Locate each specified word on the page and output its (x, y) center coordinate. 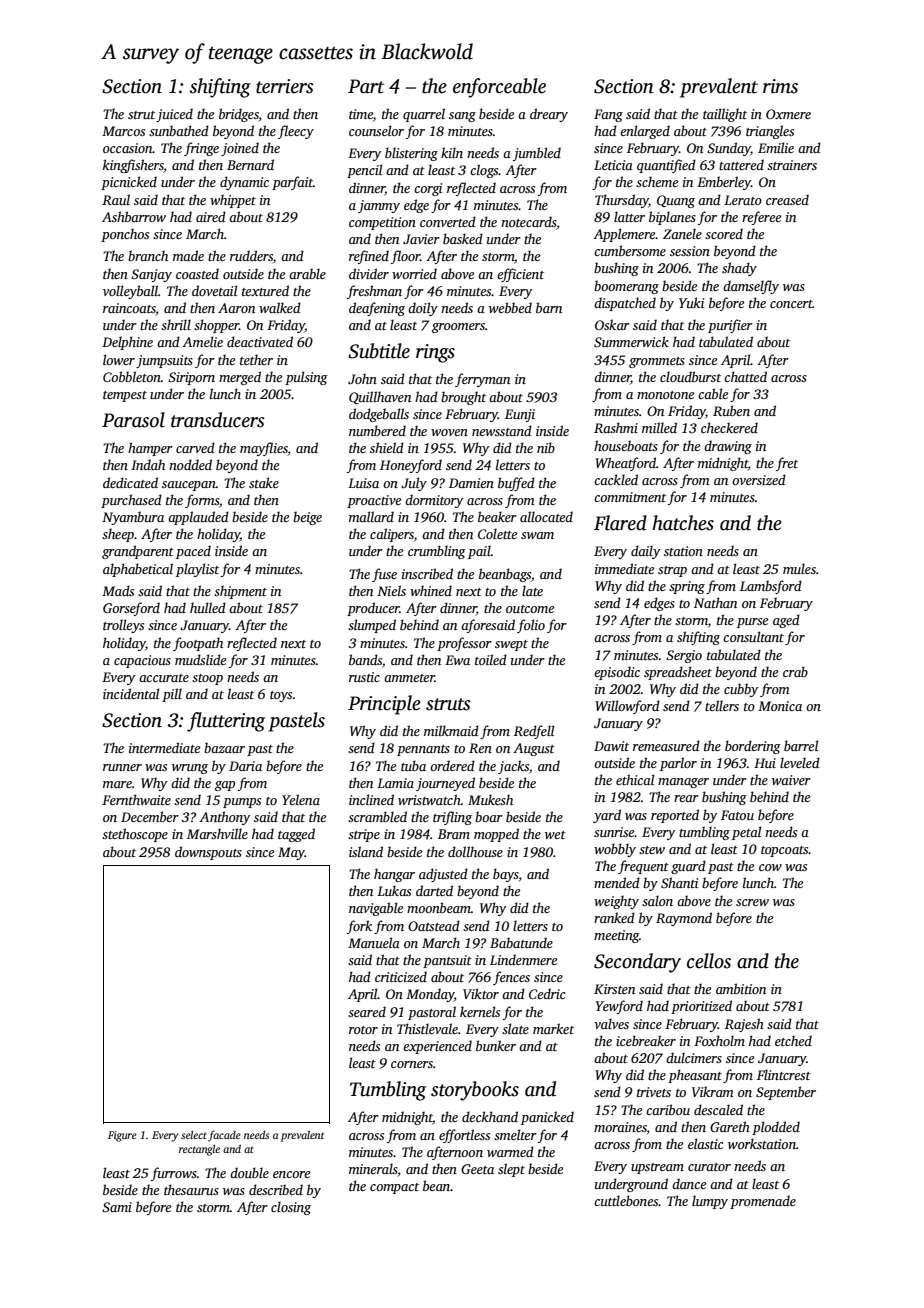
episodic (617, 673)
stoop (207, 679)
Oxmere (788, 114)
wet (555, 835)
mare (117, 784)
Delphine (127, 343)
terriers (285, 86)
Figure (122, 1136)
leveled (800, 762)
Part (366, 86)
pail (479, 552)
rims (780, 86)
